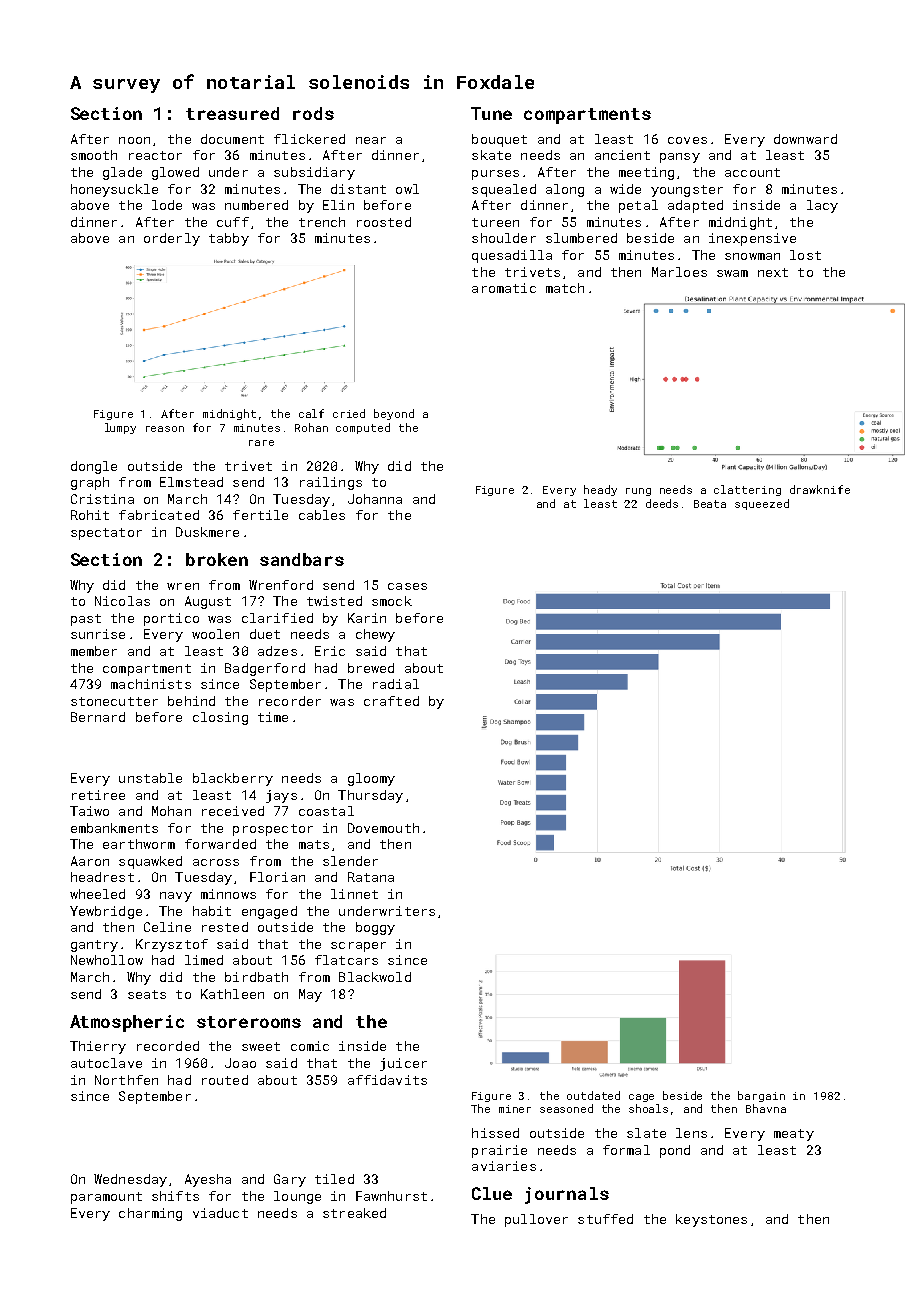  I want to click on Tune, so click(491, 113).
